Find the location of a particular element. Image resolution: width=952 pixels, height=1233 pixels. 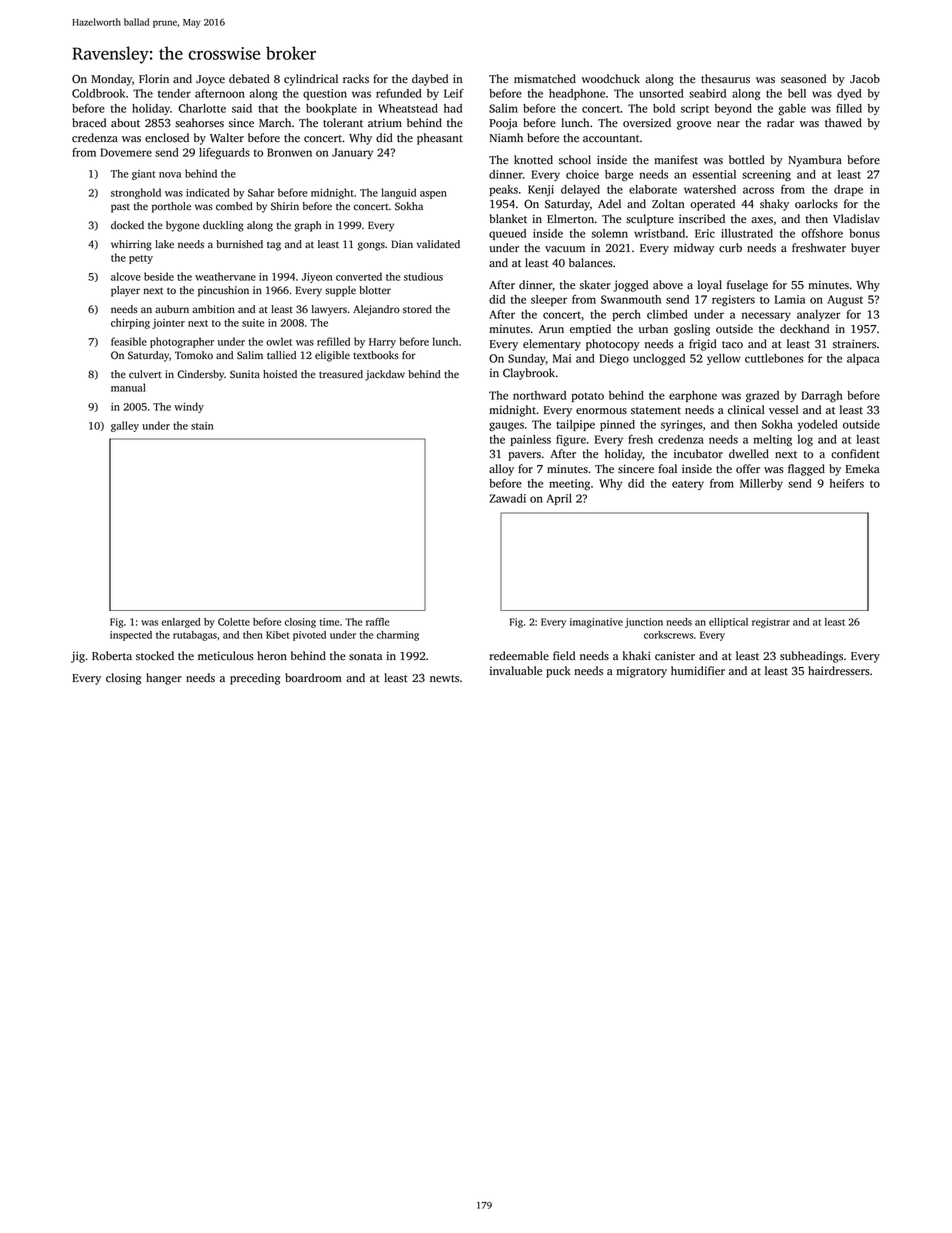

blanket is located at coordinates (508, 219).
